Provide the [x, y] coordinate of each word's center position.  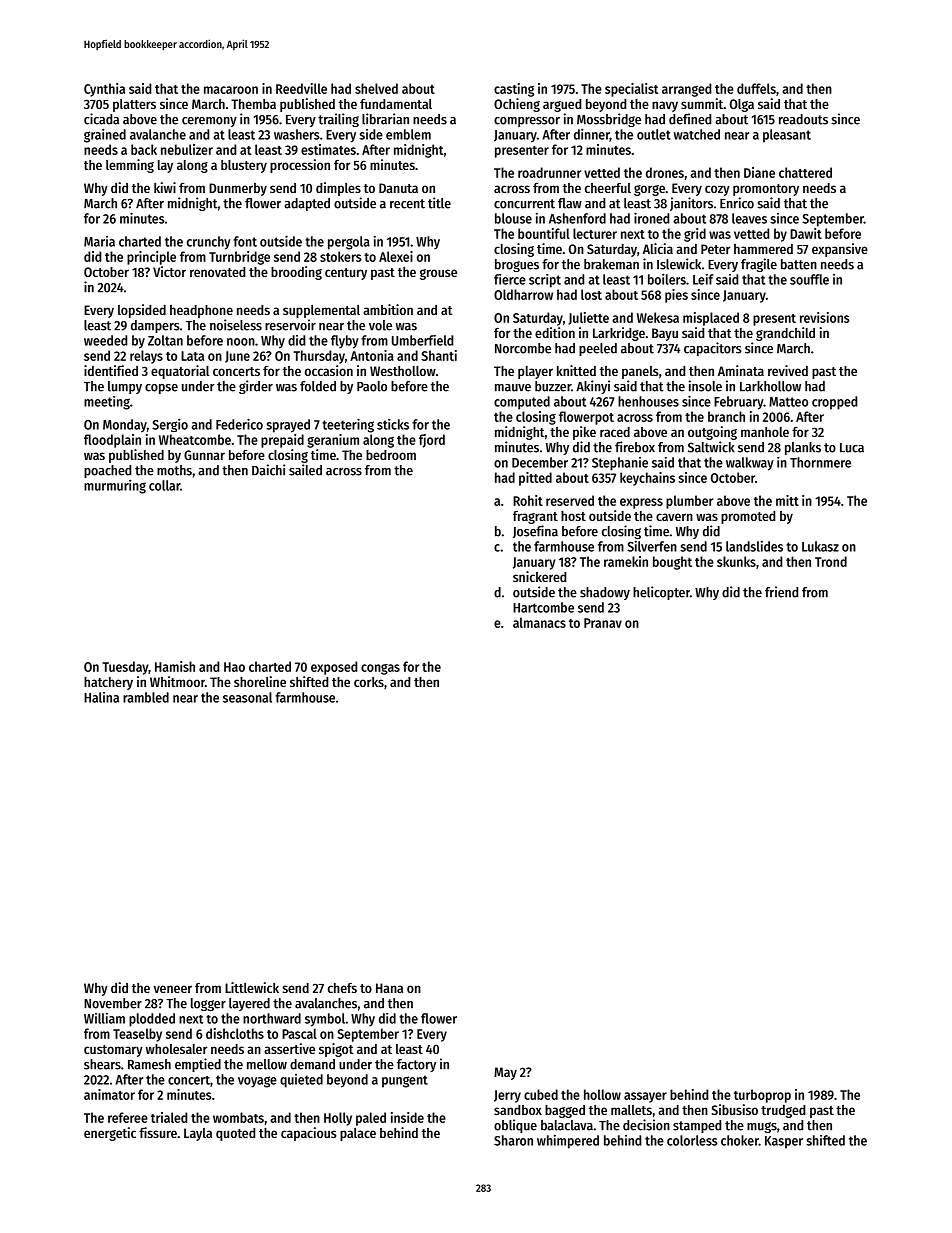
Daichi [269, 470]
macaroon [231, 90]
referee [128, 1117]
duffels [756, 88]
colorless [692, 1140]
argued [562, 105]
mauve [513, 388]
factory [416, 1065]
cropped [834, 403]
